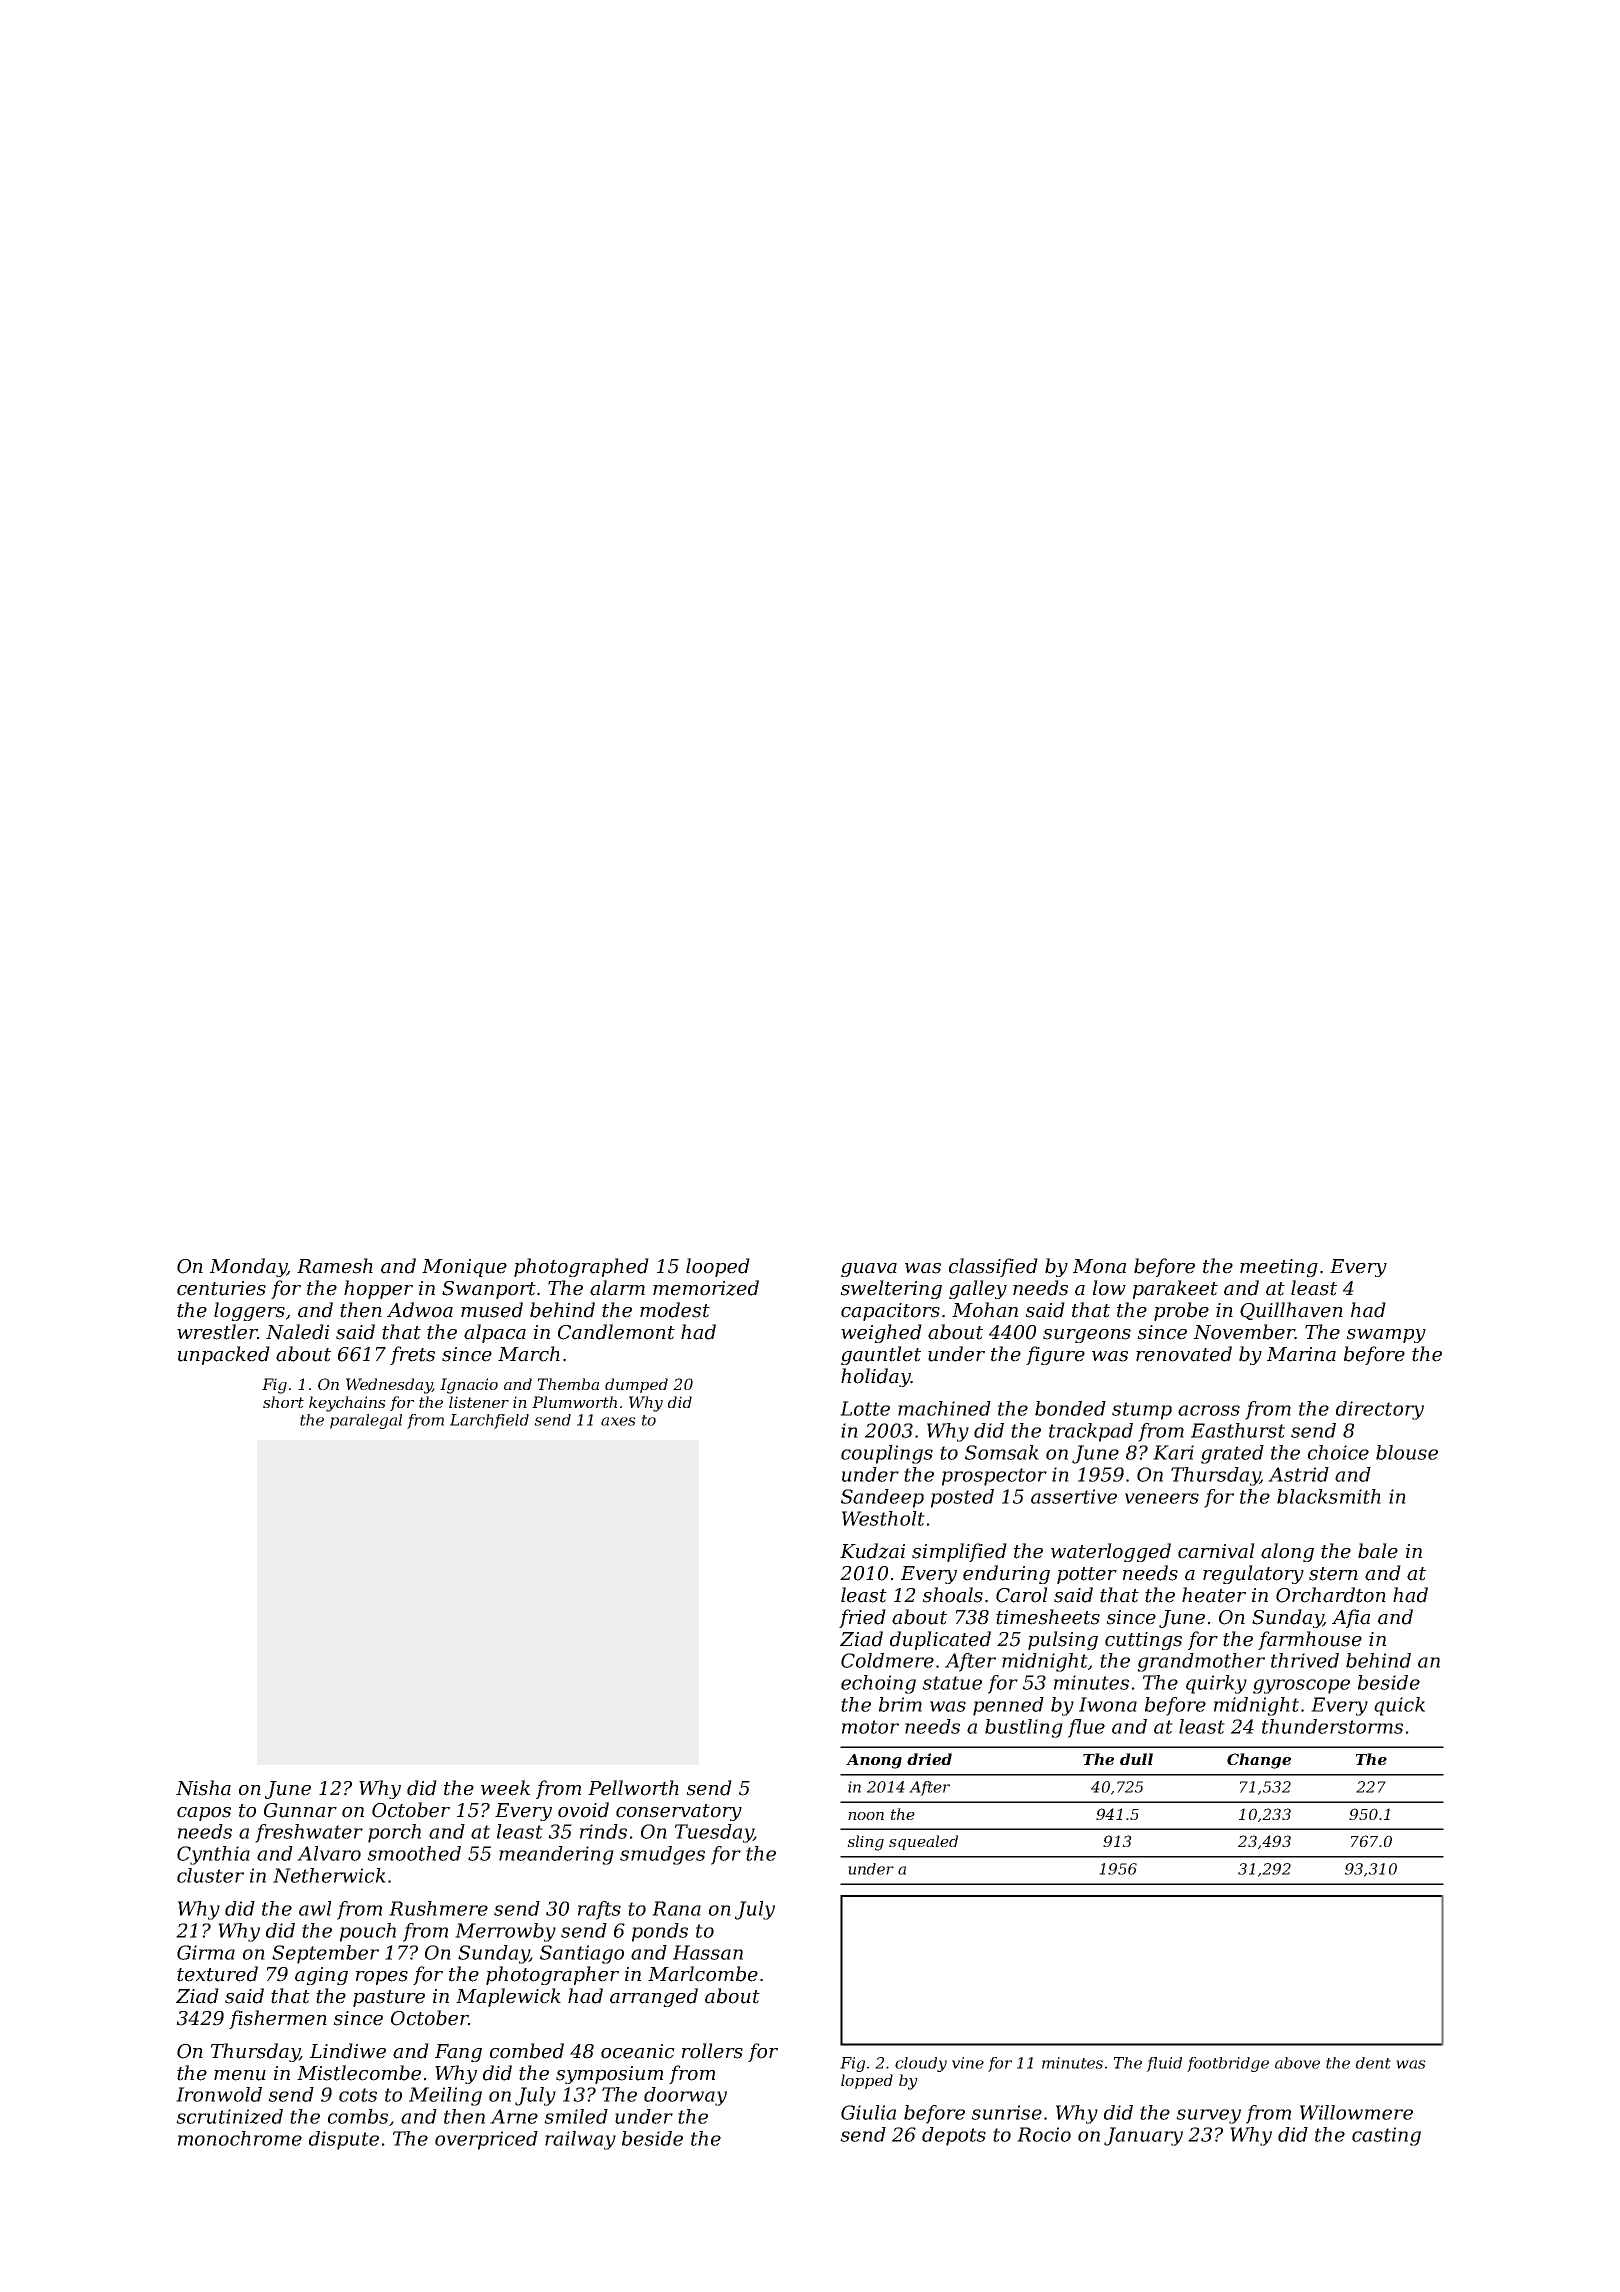 The image size is (1620, 2292). What do you see at coordinates (1099, 1266) in the screenshot?
I see `Mona` at bounding box center [1099, 1266].
